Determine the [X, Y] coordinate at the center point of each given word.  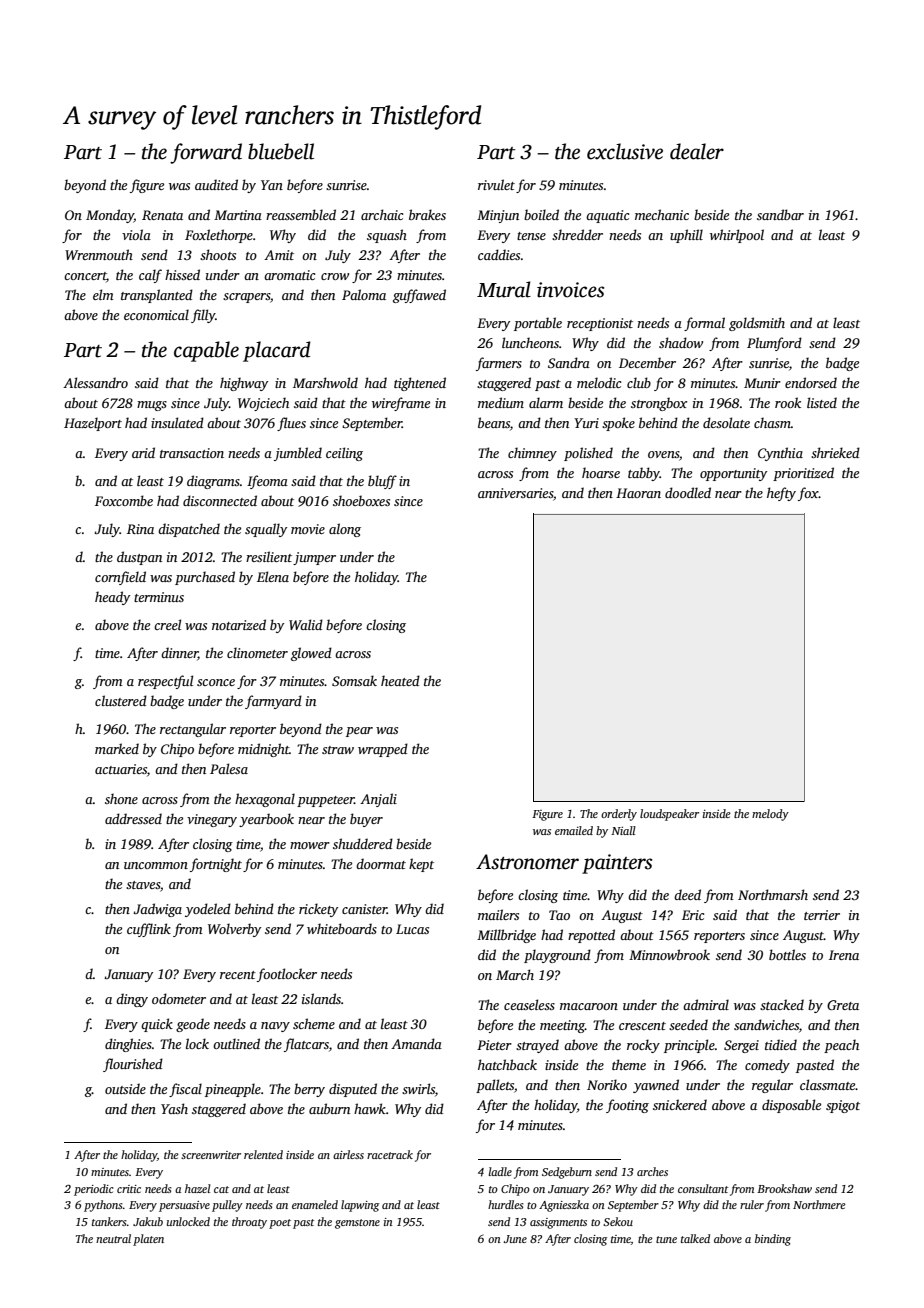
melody [770, 815]
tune [666, 1239]
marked [117, 748]
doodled [688, 492]
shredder [577, 234]
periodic [93, 1190]
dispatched [189, 530]
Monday [110, 216]
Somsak [354, 680]
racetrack [390, 1154]
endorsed [811, 382]
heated [400, 680]
